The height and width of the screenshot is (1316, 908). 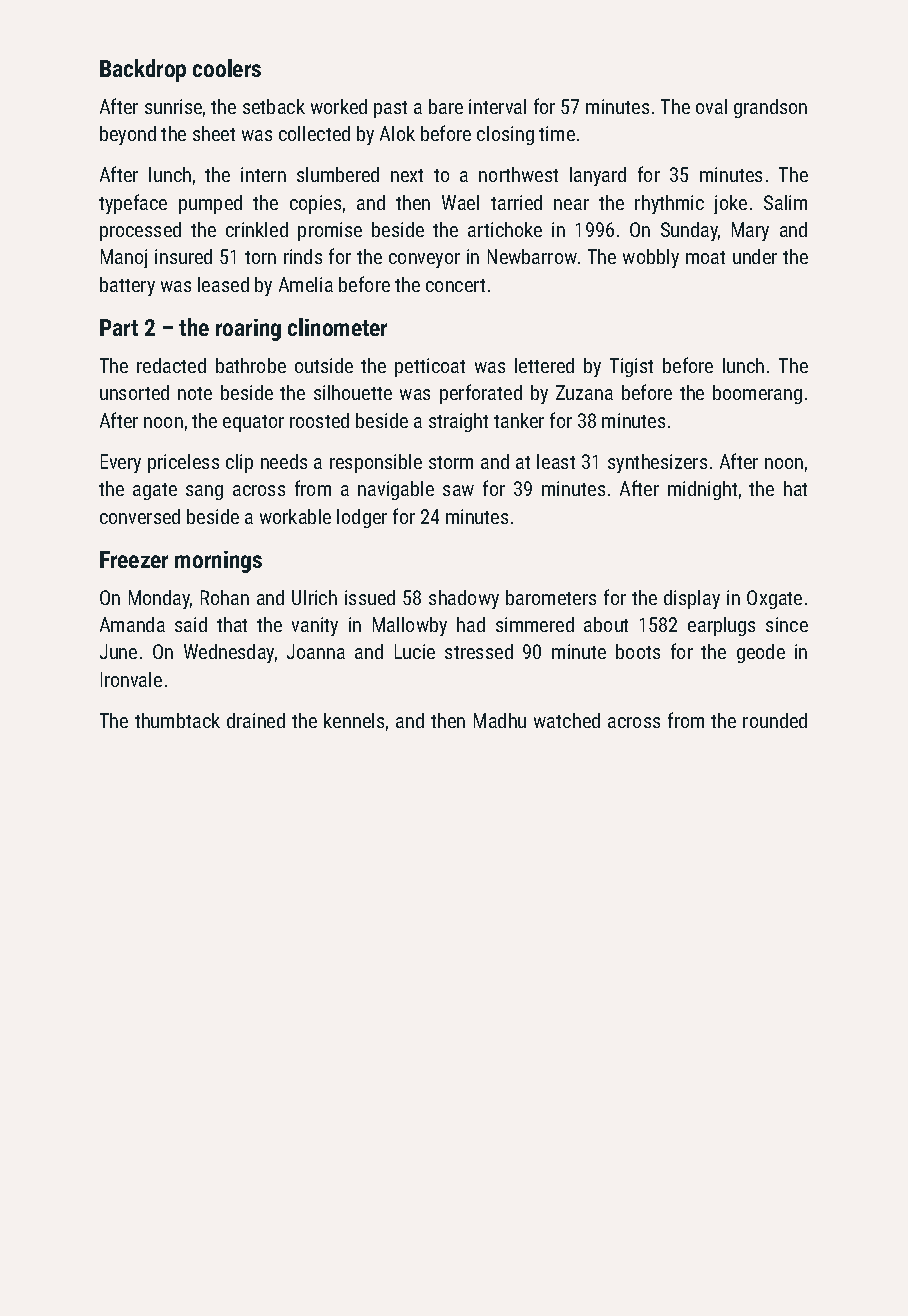 I want to click on sang, so click(x=204, y=492).
